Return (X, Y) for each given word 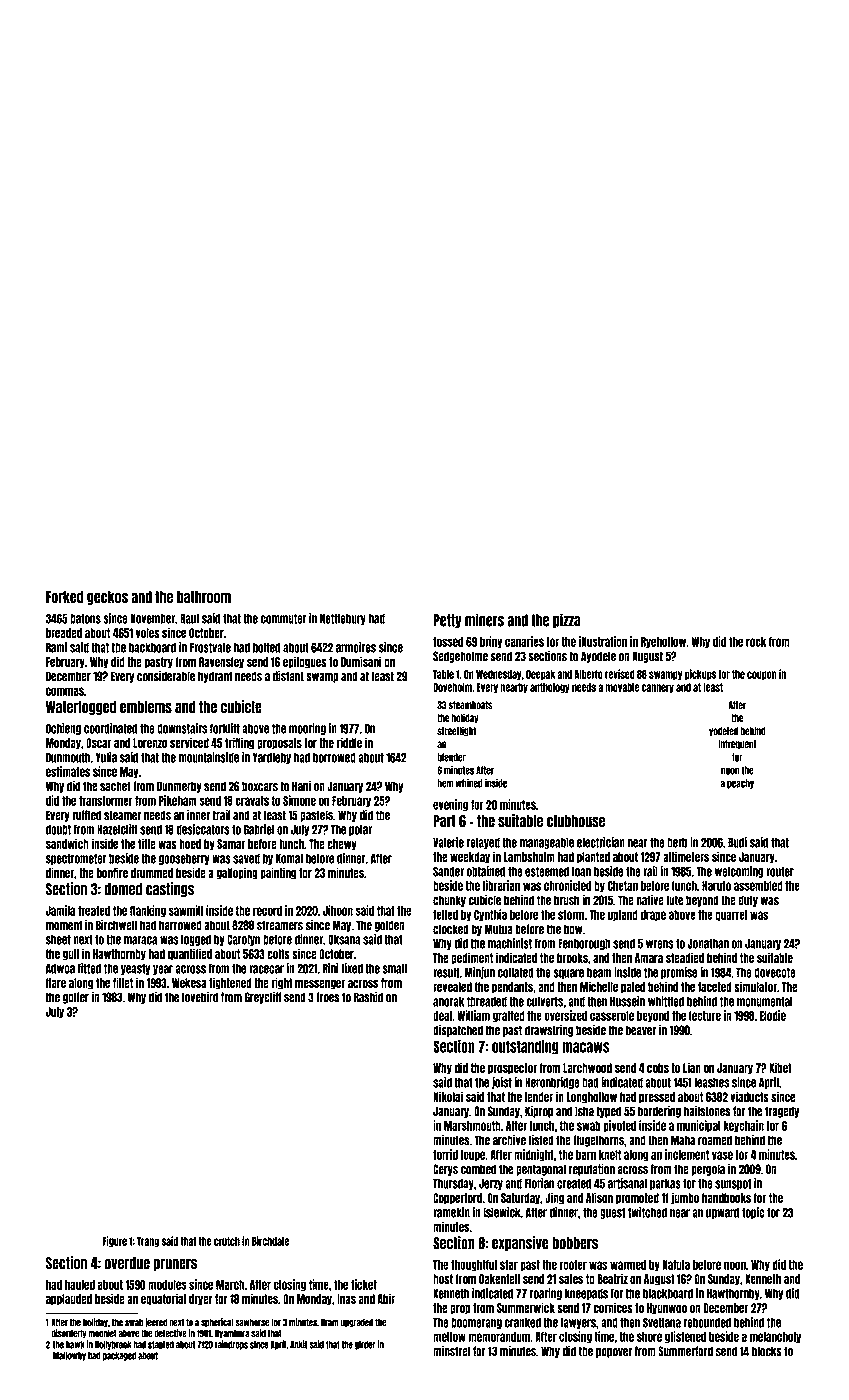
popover (614, 1353)
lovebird (200, 997)
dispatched (458, 1031)
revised (620, 674)
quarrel (731, 915)
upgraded (357, 1323)
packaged (119, 1356)
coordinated (111, 728)
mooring (307, 729)
